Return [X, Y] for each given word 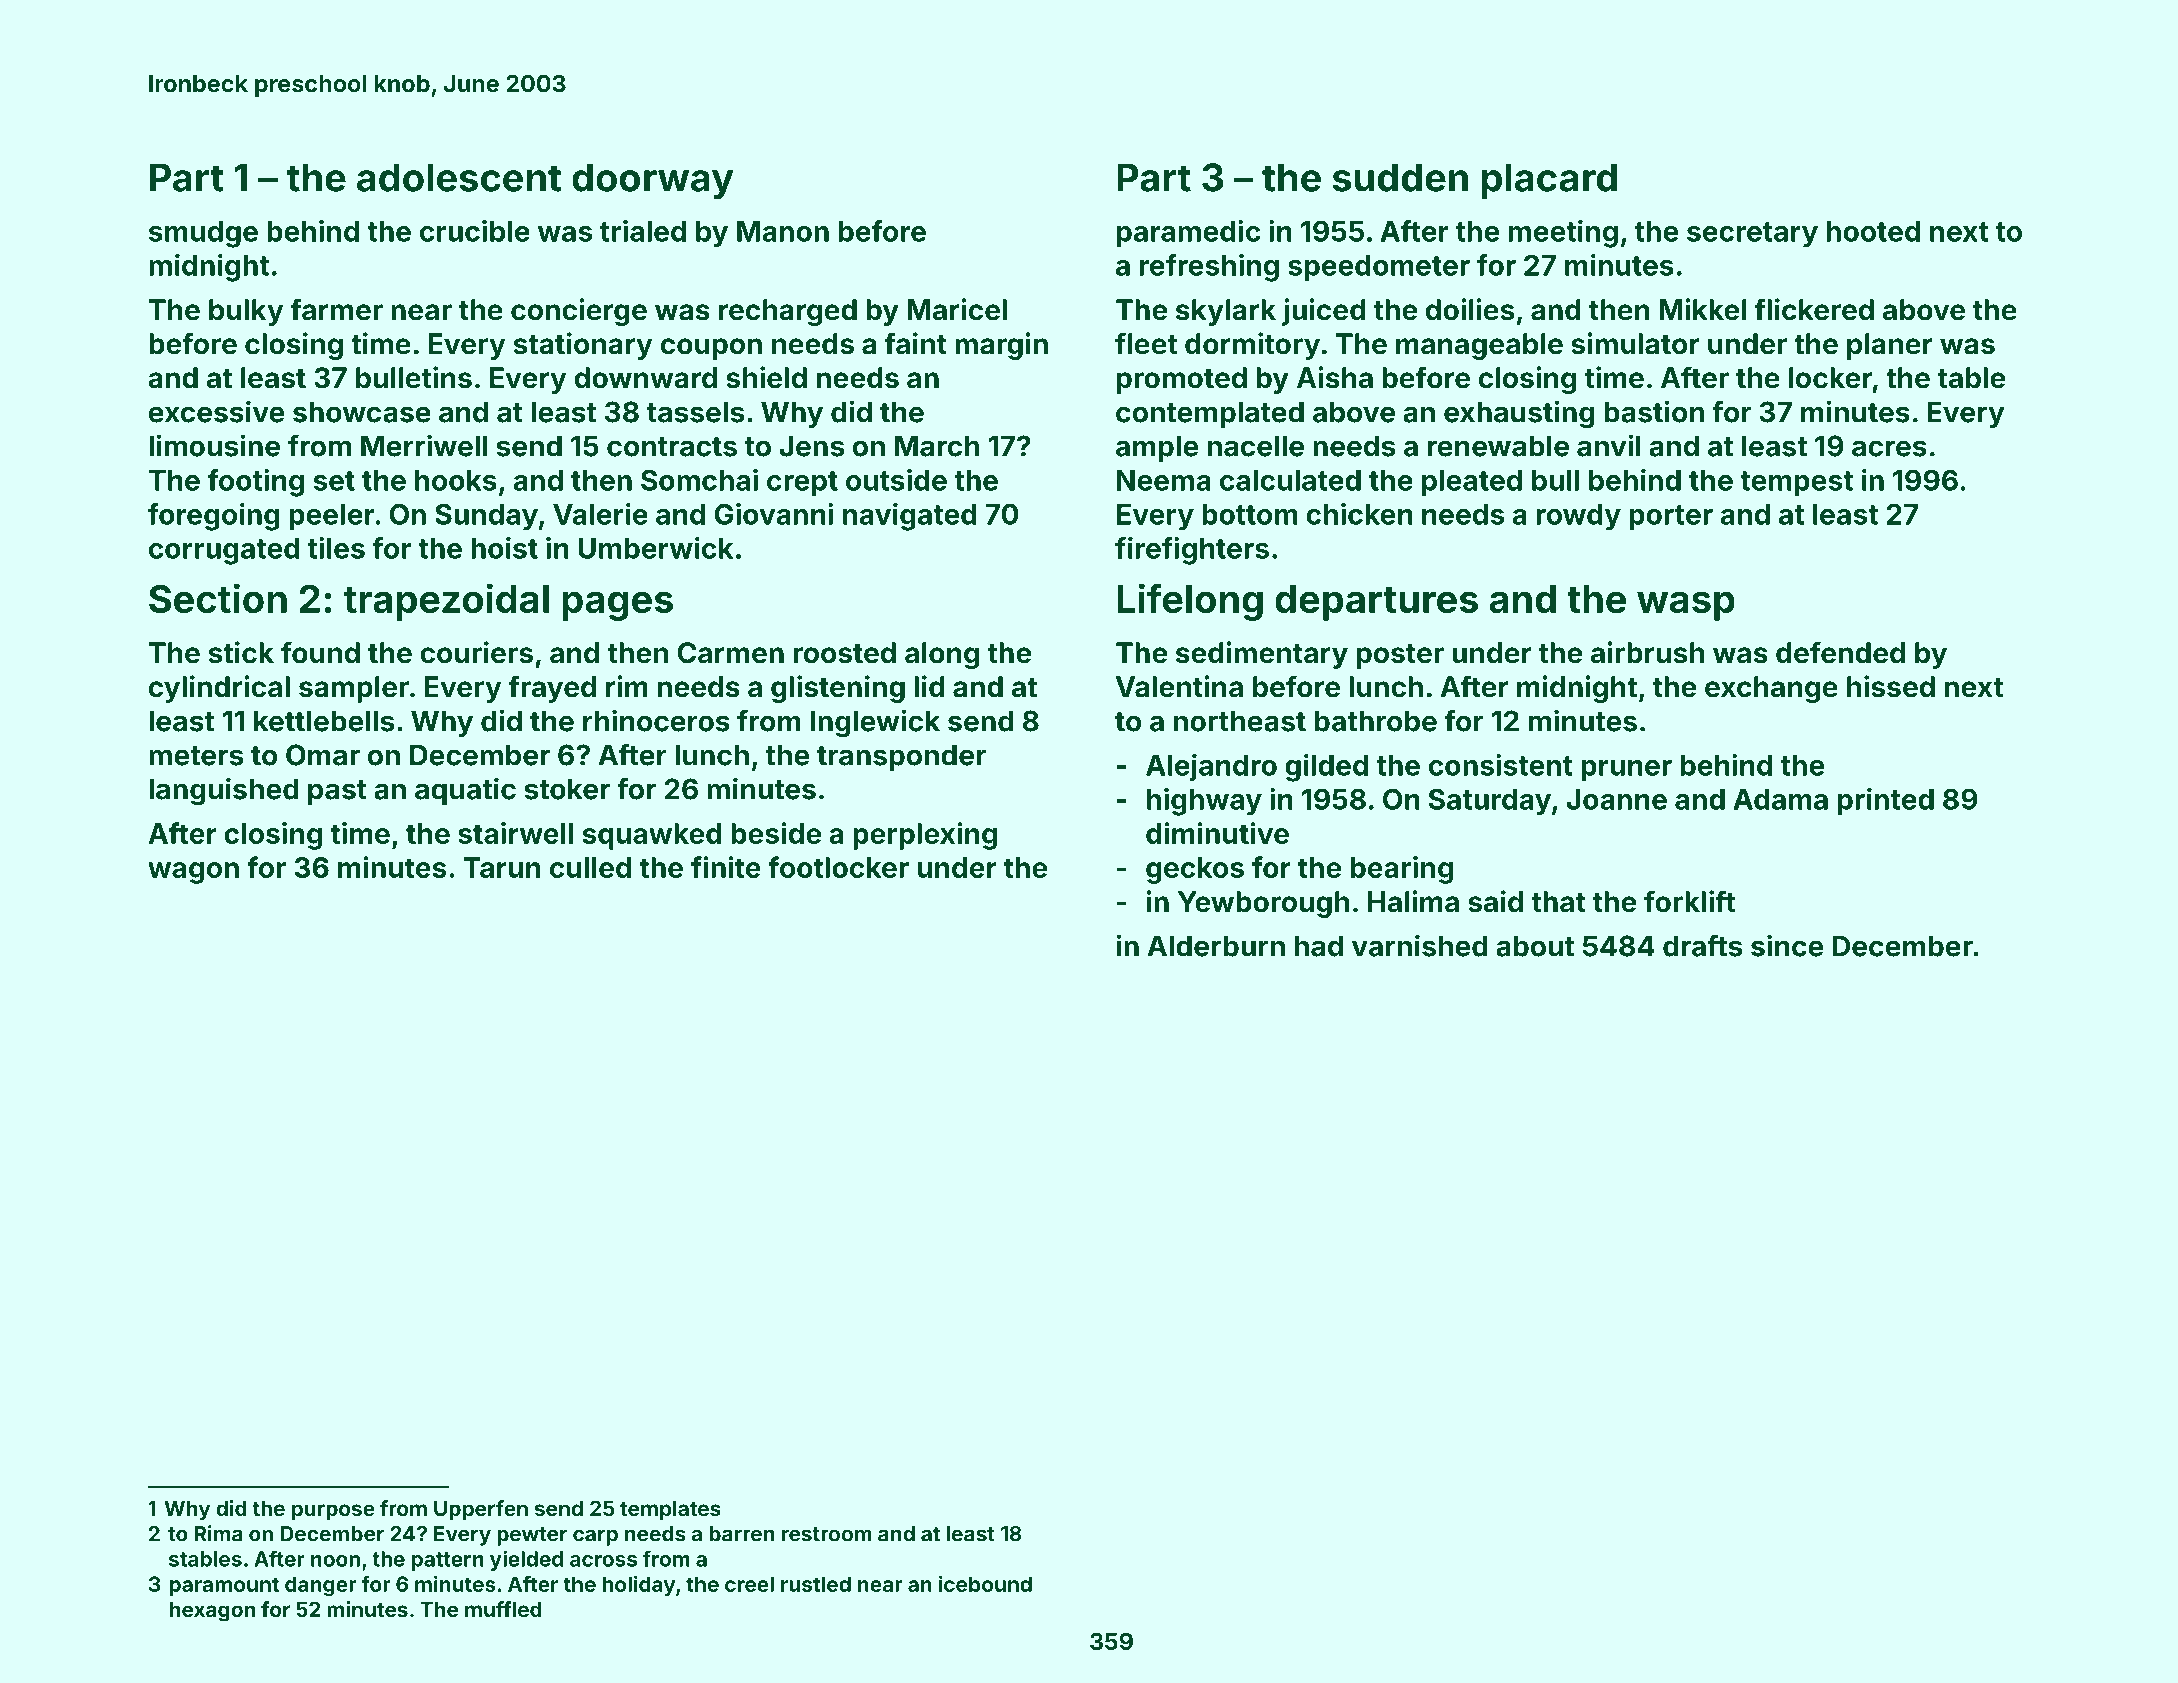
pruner [1626, 771]
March [937, 446]
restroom [827, 1534]
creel [749, 1584]
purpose [333, 1512]
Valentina [1179, 686]
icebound [985, 1584]
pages [617, 606]
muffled [503, 1609]
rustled [816, 1584]
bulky [246, 312]
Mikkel [1702, 309]
